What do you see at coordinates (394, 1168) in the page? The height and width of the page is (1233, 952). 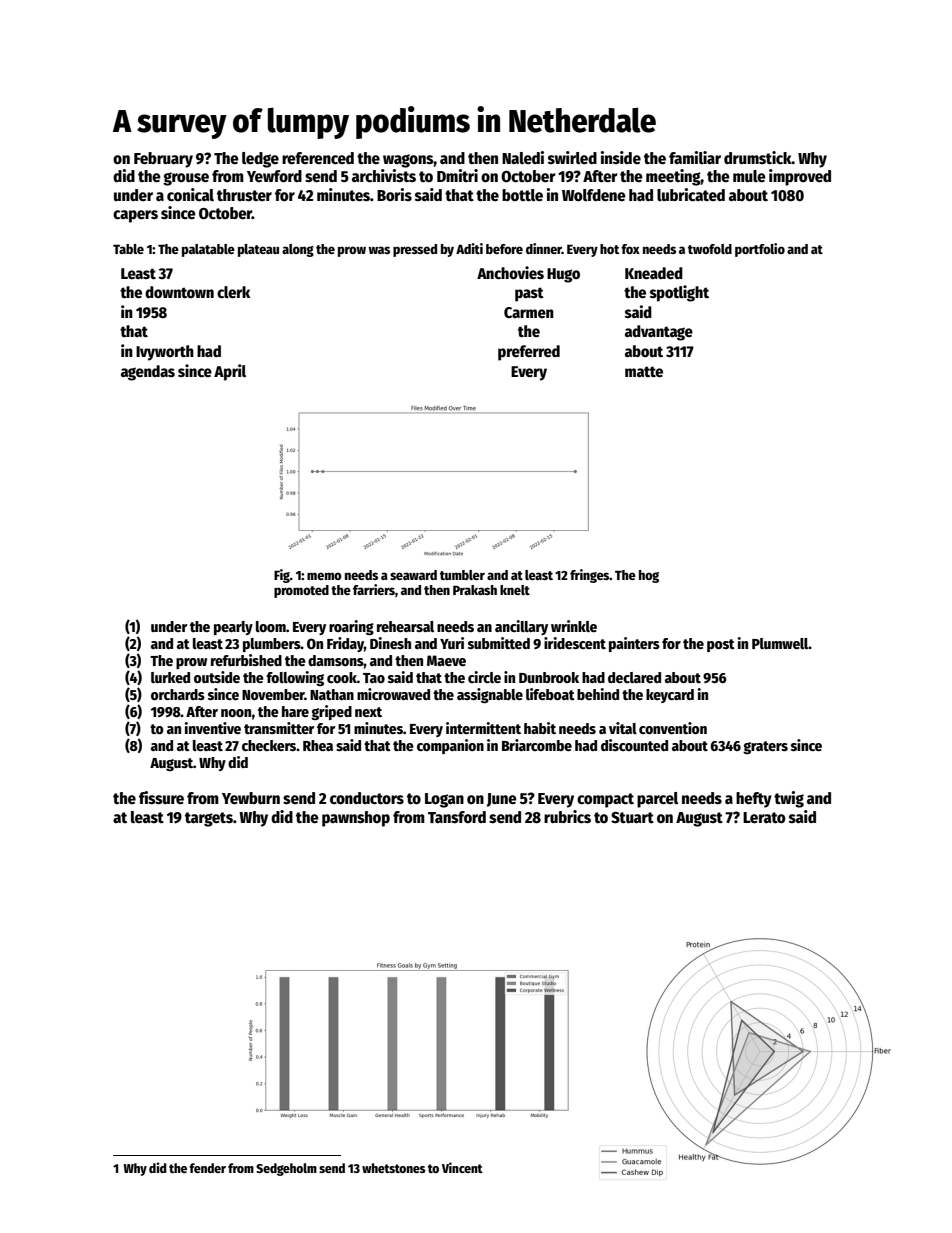 I see `whetstones` at bounding box center [394, 1168].
